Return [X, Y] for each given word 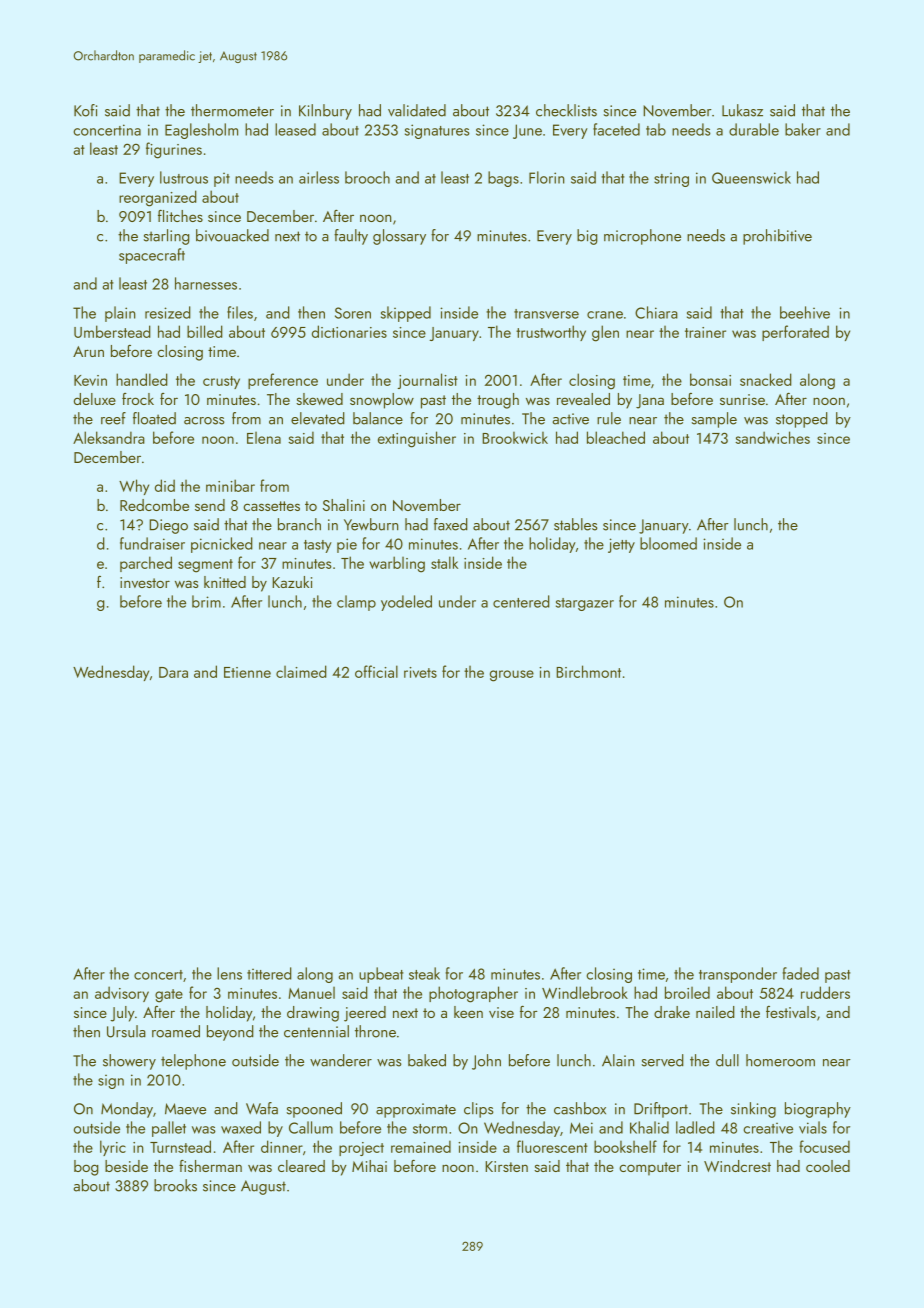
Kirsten [506, 1166]
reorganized [158, 198]
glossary [399, 237]
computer [650, 1169]
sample [714, 420]
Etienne [247, 672]
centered [521, 601]
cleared [301, 1166]
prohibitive [777, 237]
